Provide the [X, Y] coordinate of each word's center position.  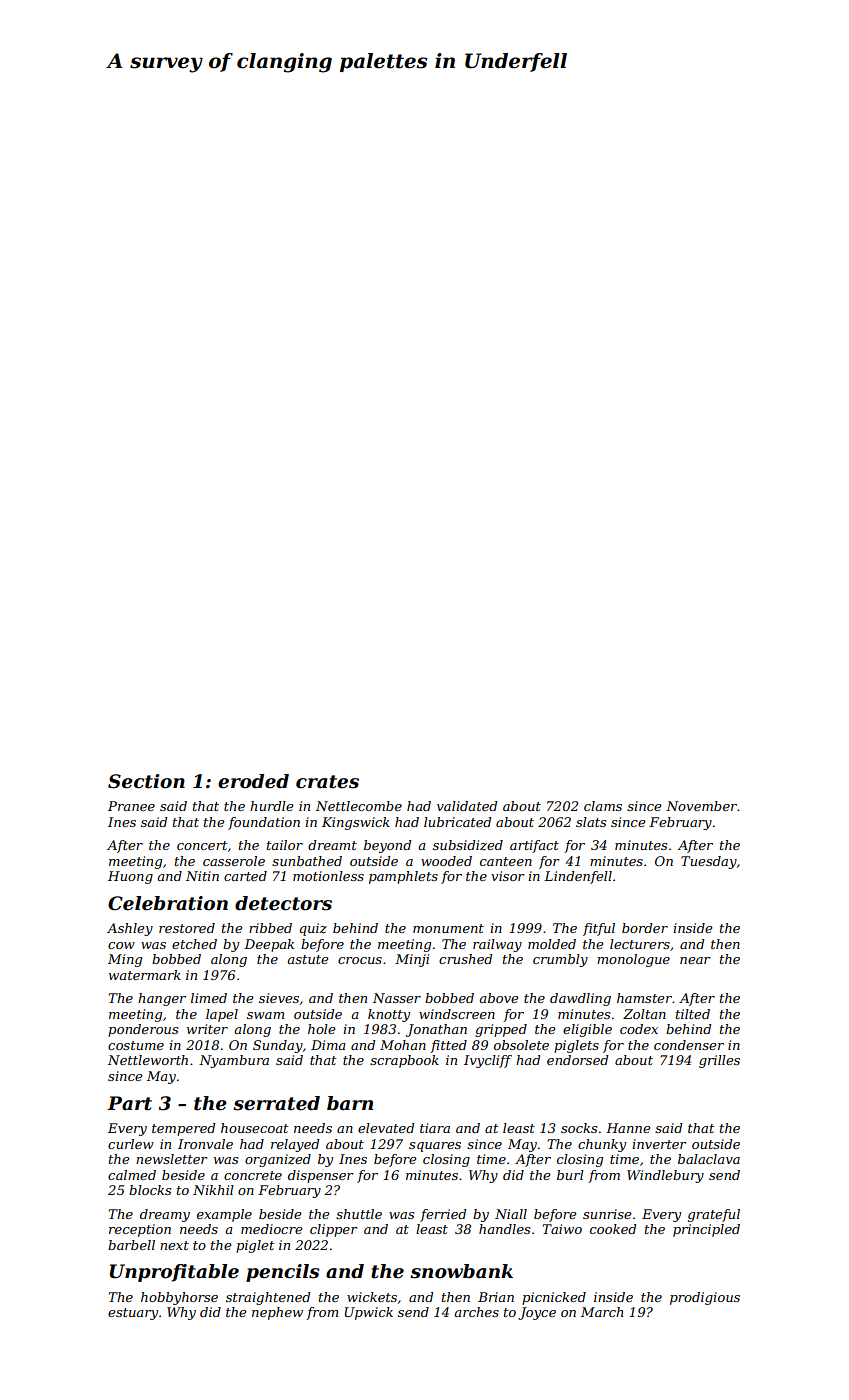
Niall [511, 1214]
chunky [602, 1145]
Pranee [131, 806]
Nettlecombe [359, 806]
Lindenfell [578, 877]
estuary [133, 1314]
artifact [534, 846]
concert [202, 845]
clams [603, 806]
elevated [386, 1128]
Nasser [397, 998]
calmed [132, 1175]
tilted [693, 1014]
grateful [714, 1215]
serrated [276, 1103]
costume [136, 1045]
